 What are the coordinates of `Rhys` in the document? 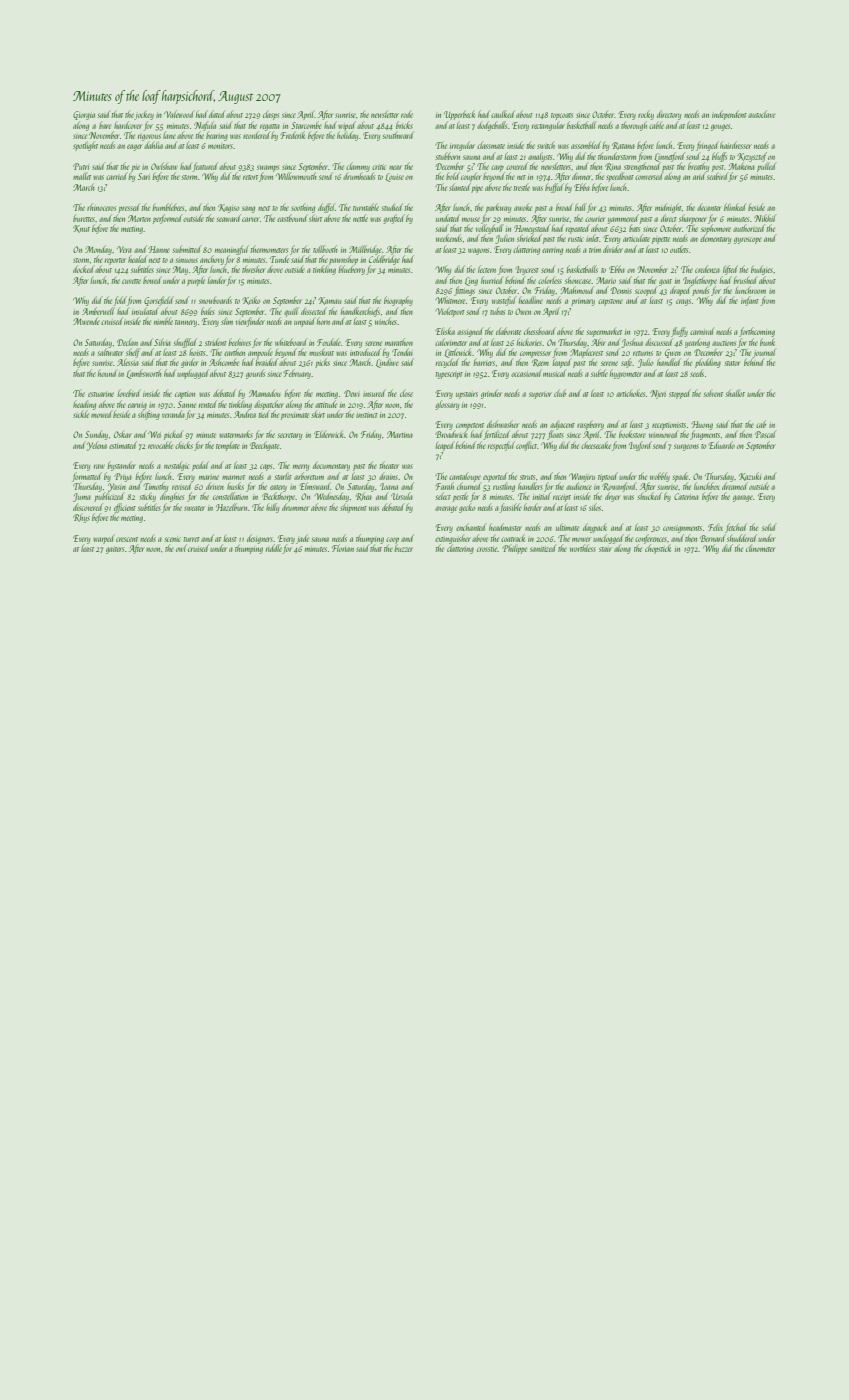 It's located at (81, 518).
